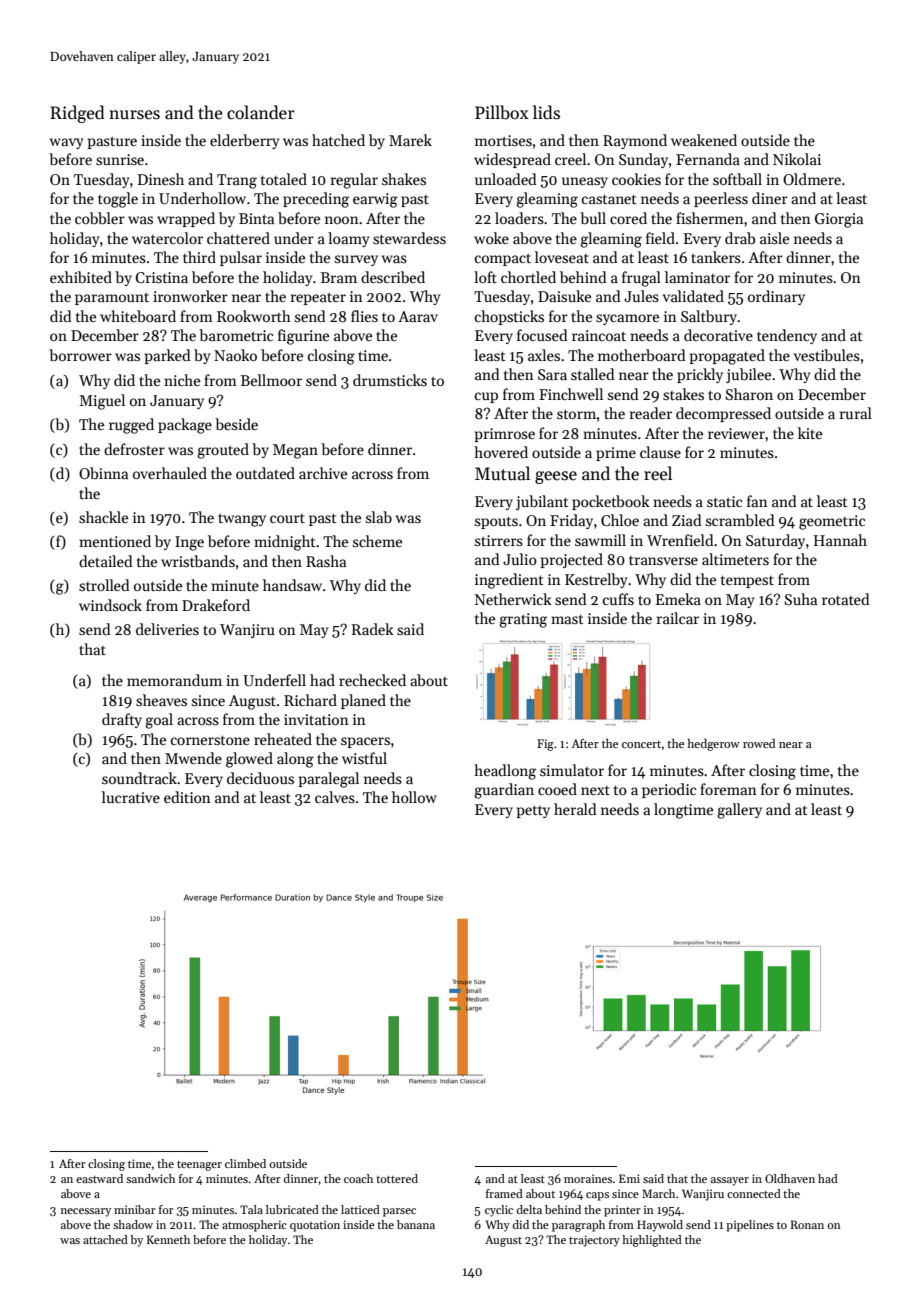  Describe the element at coordinates (839, 220) in the screenshot. I see `Giorgia` at that location.
